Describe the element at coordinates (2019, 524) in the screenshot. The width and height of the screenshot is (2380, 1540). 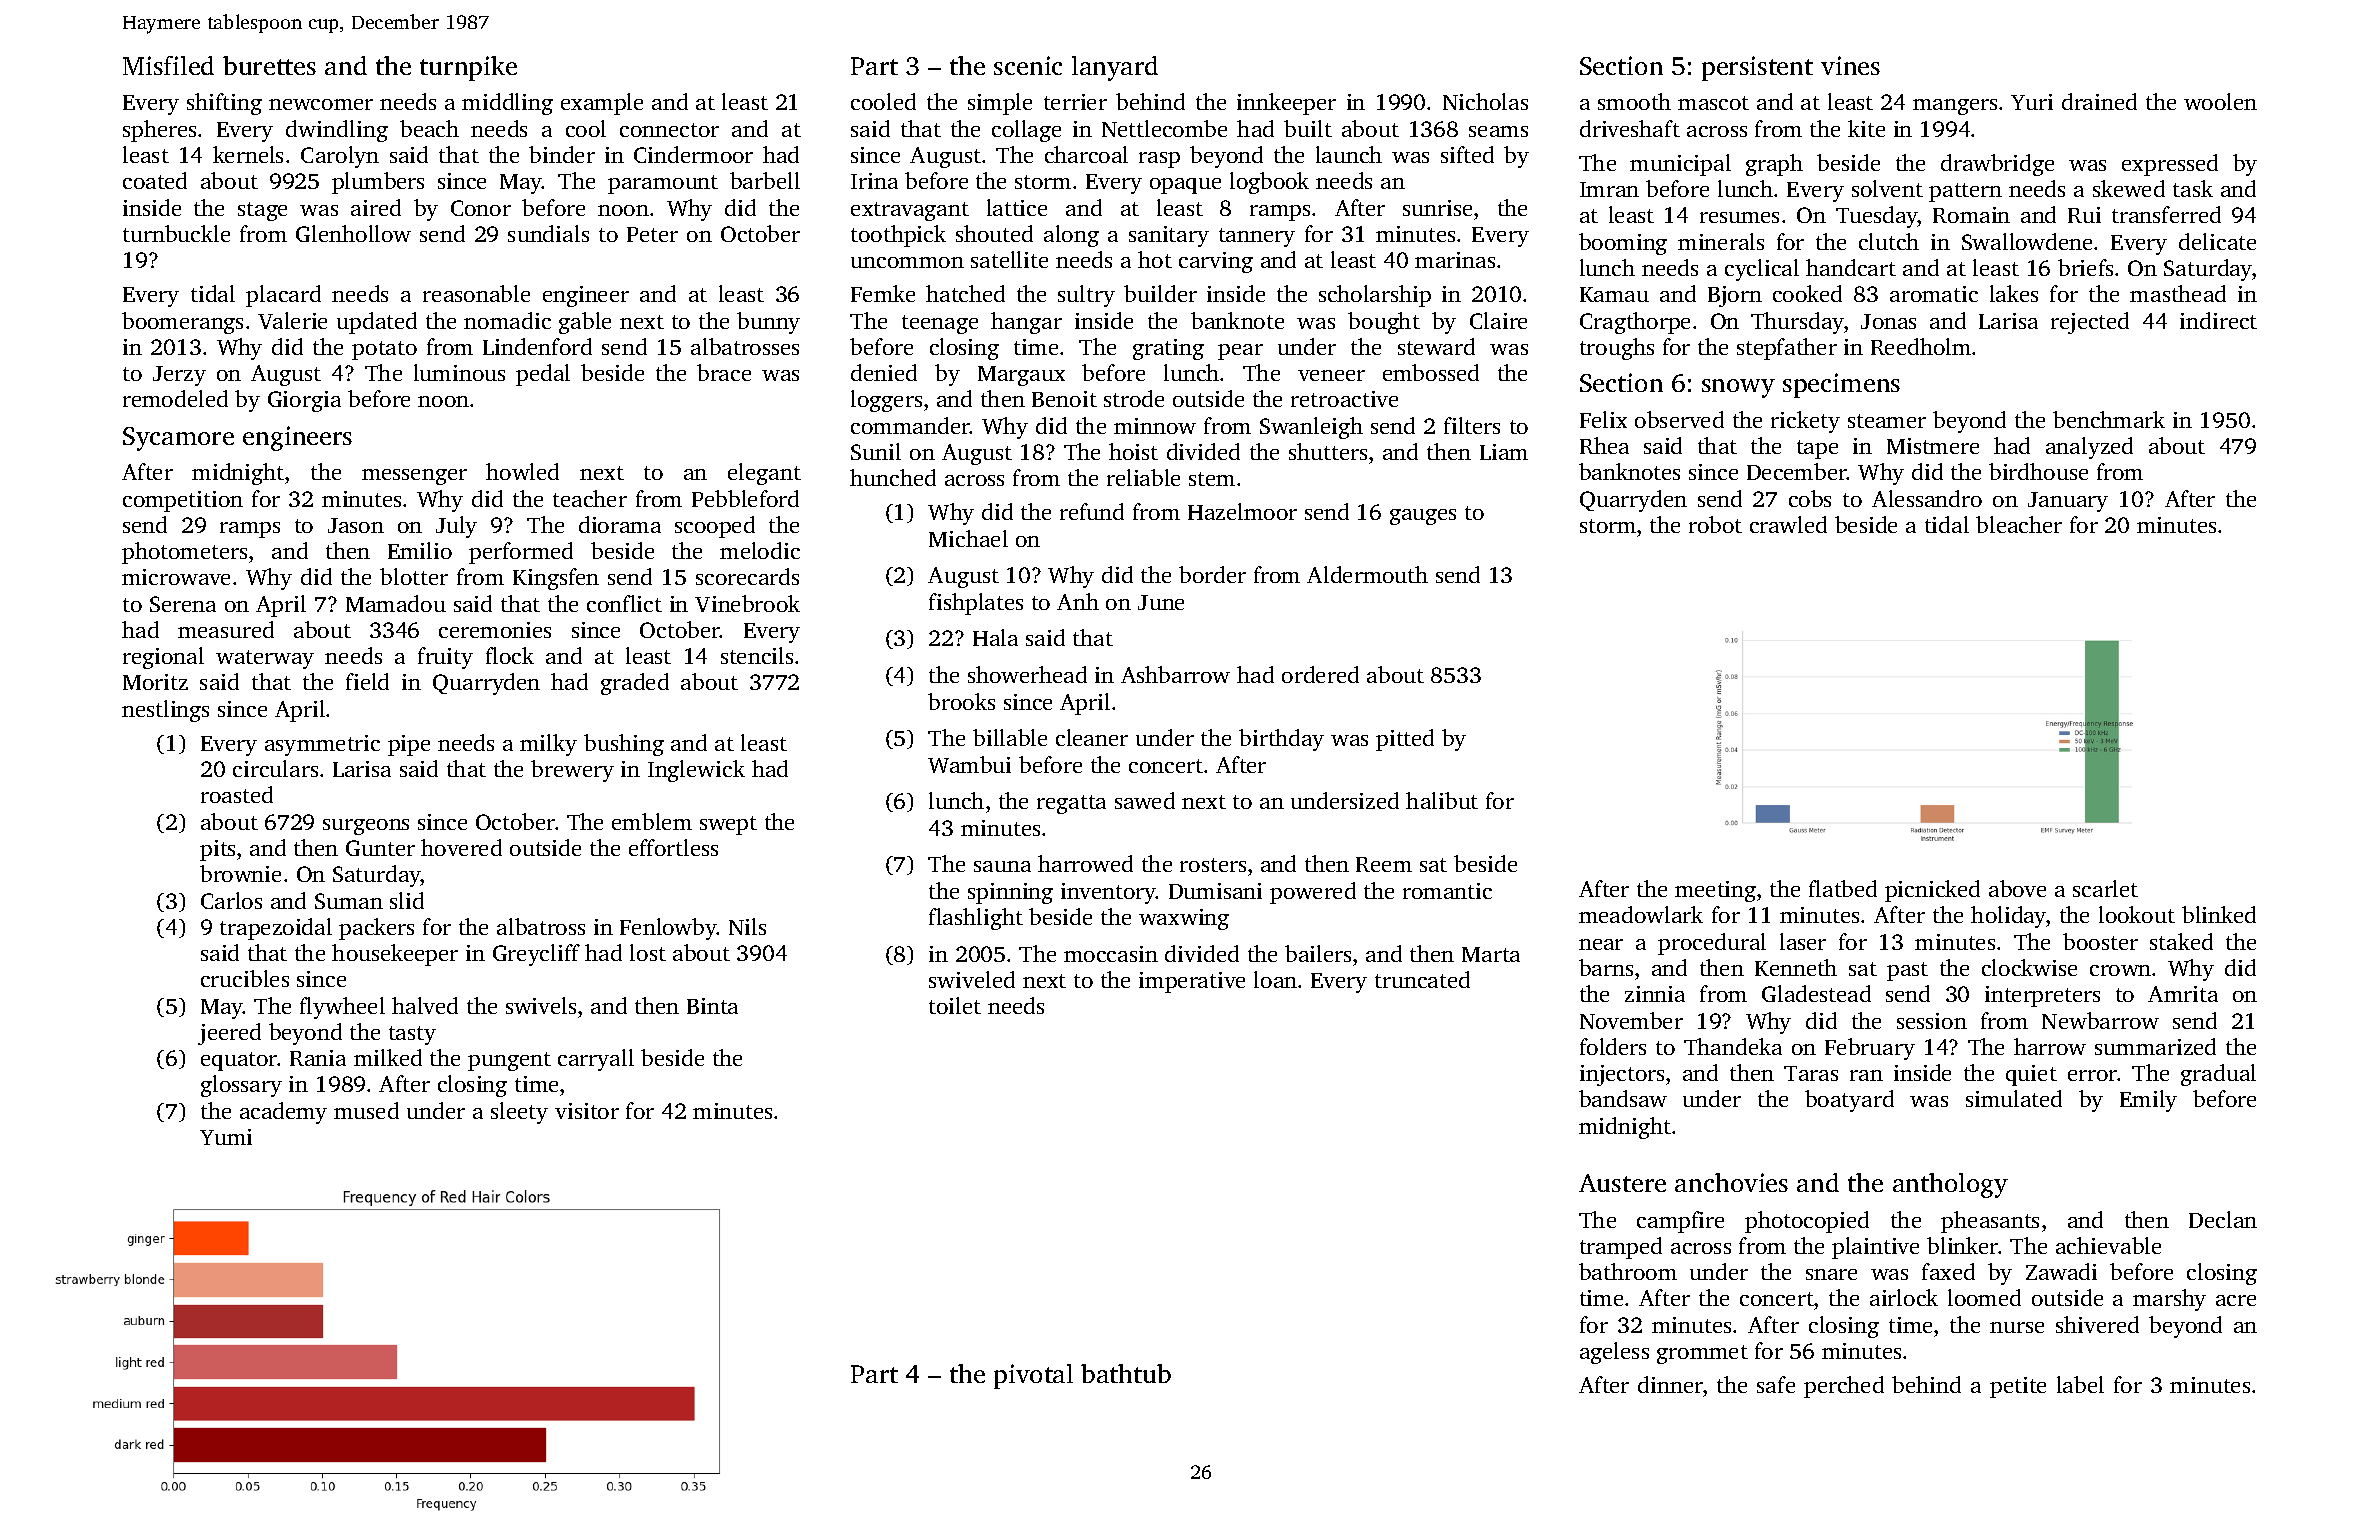
I see `bleacher` at that location.
